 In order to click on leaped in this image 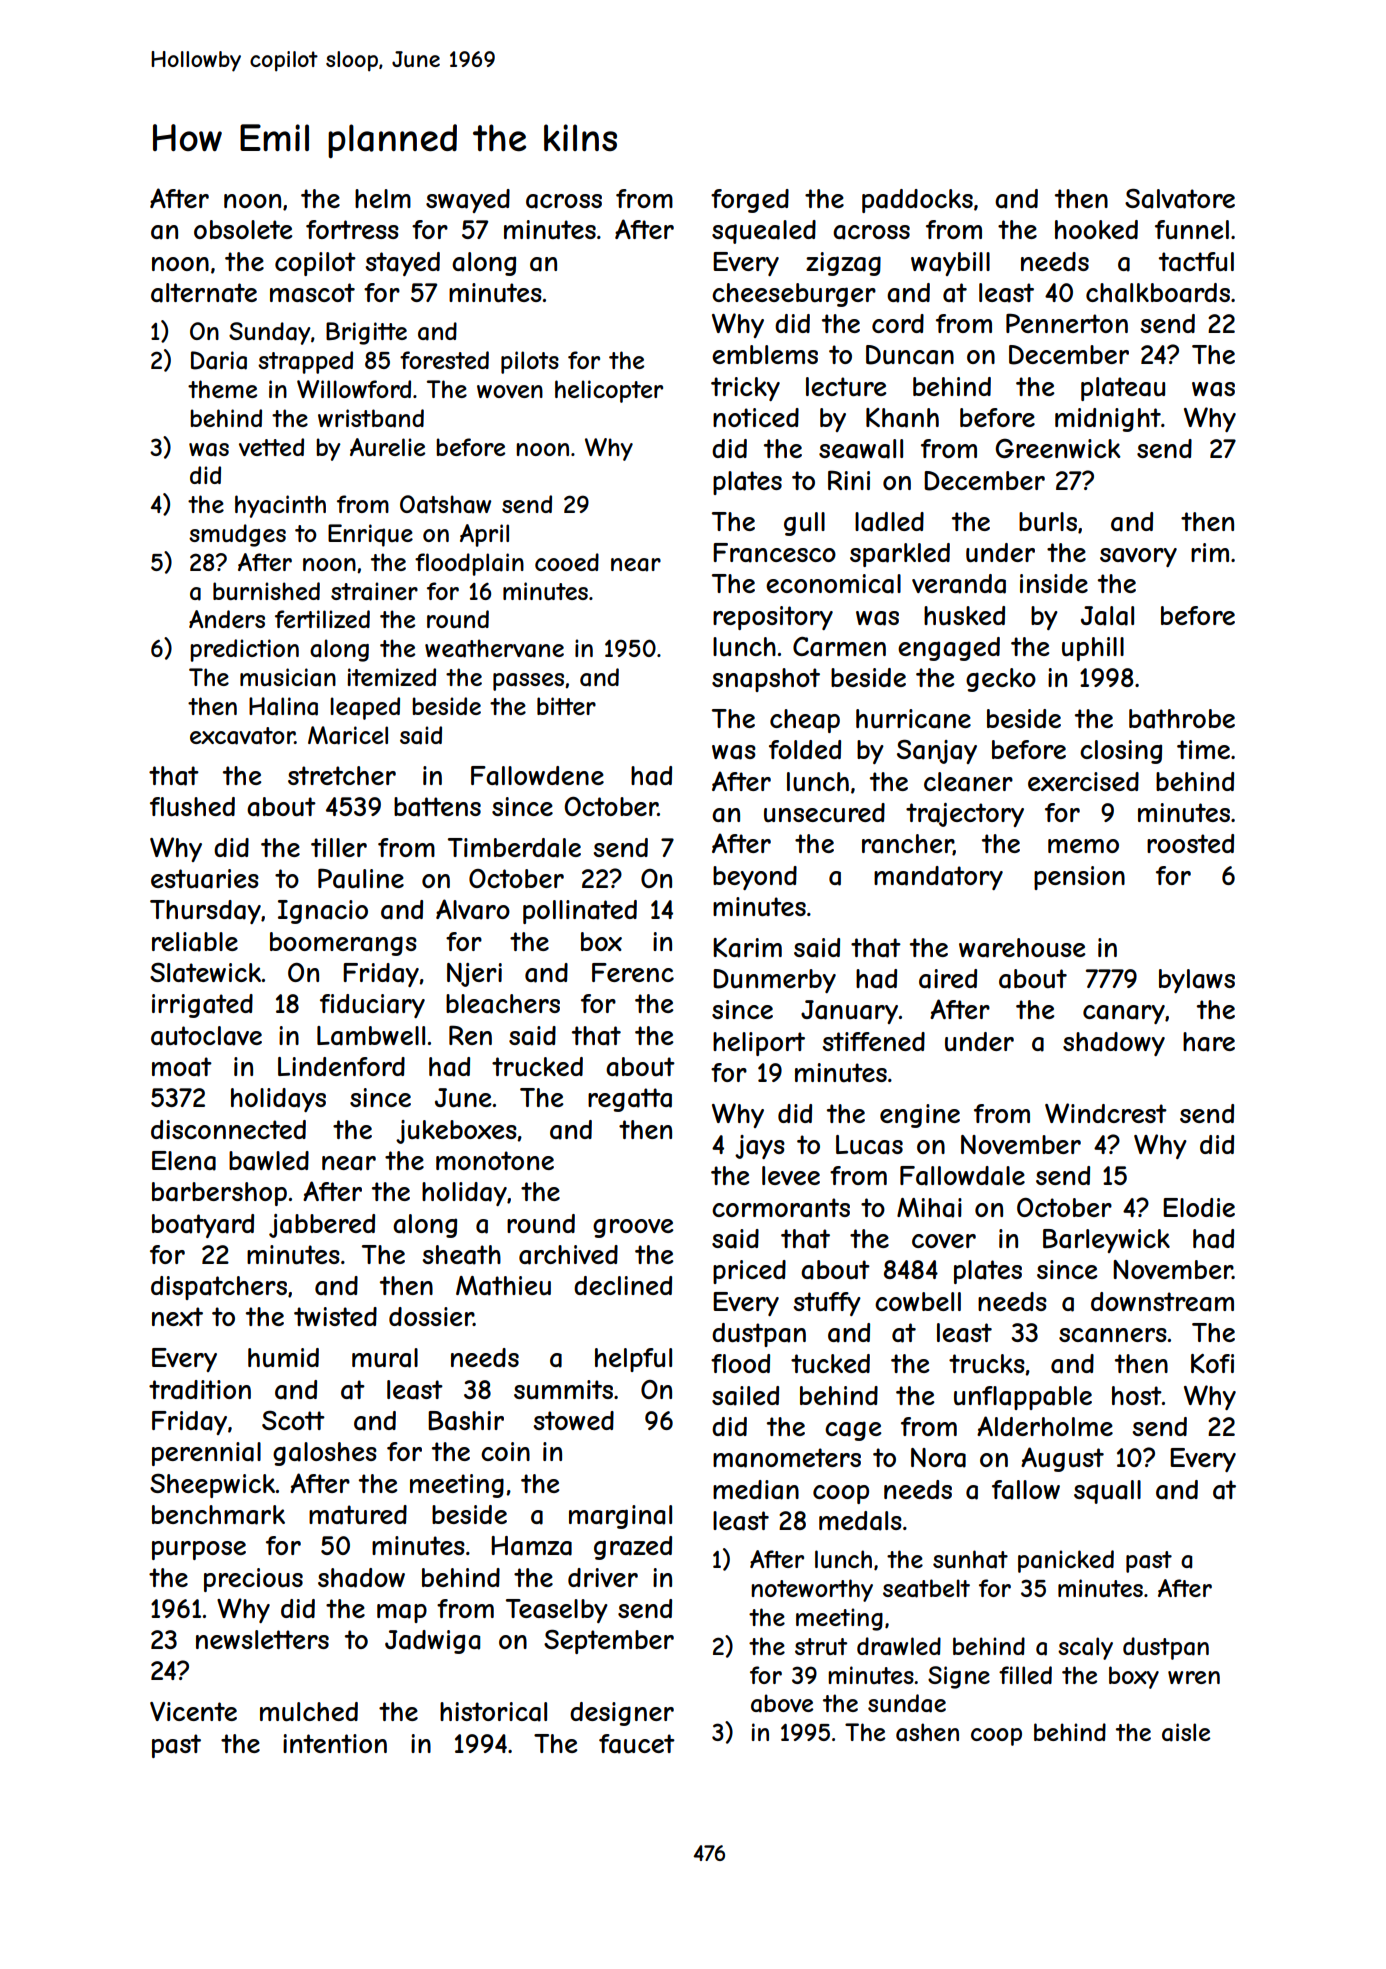, I will do `click(365, 708)`.
